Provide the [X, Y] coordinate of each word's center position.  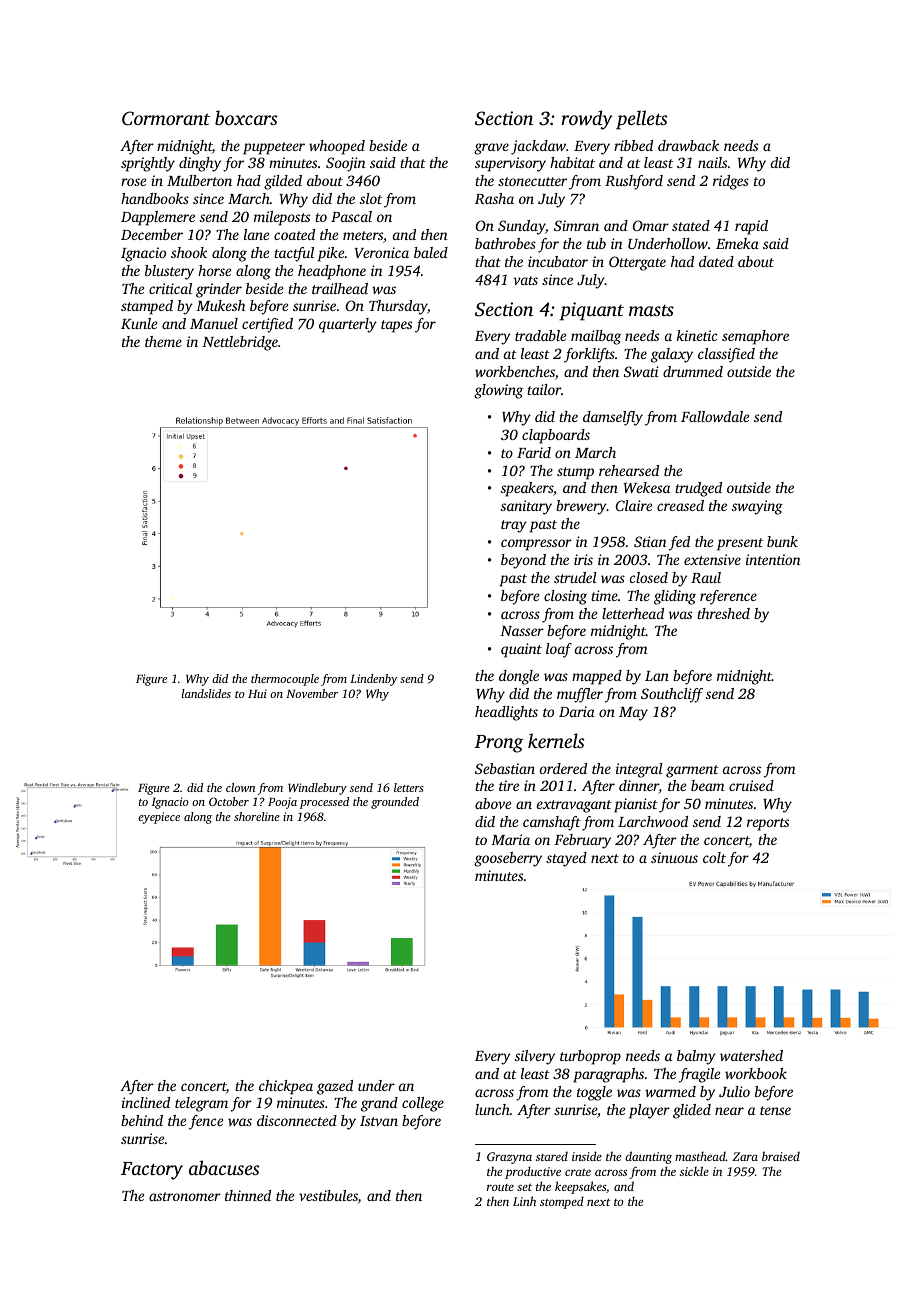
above [493, 803]
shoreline [257, 816]
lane [256, 234]
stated [691, 225]
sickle [694, 1171]
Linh [524, 1201]
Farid [534, 452]
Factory [152, 1171]
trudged [698, 489]
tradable [540, 335]
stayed [566, 859]
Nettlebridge [240, 343]
